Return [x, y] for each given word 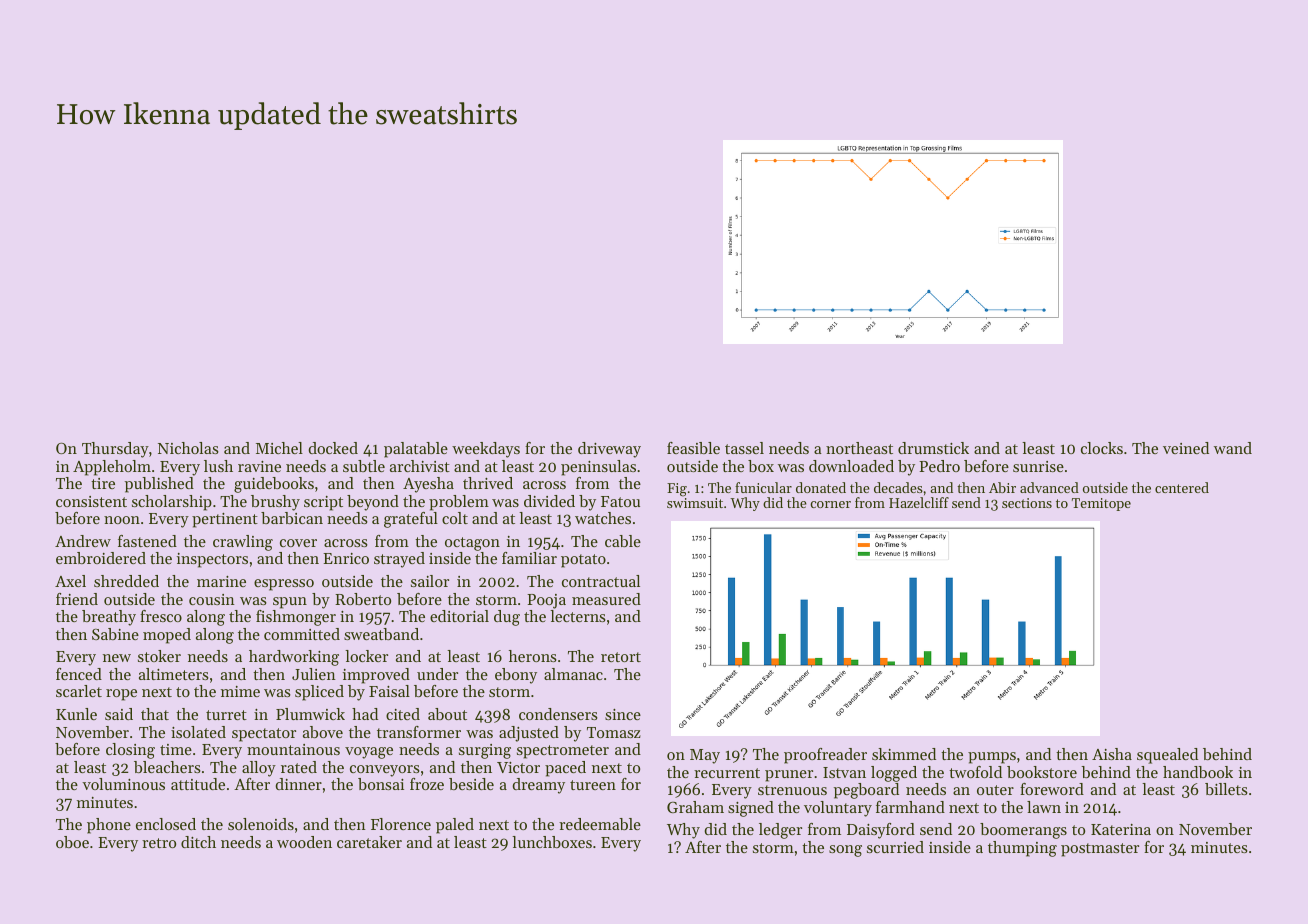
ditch [198, 842]
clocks [1102, 448]
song [845, 851]
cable [623, 541]
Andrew [83, 541]
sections [1027, 503]
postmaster [1100, 850]
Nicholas [188, 448]
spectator [264, 735]
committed [302, 634]
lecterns [578, 616]
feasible [693, 448]
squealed [1167, 756]
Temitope [1101, 504]
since [623, 714]
